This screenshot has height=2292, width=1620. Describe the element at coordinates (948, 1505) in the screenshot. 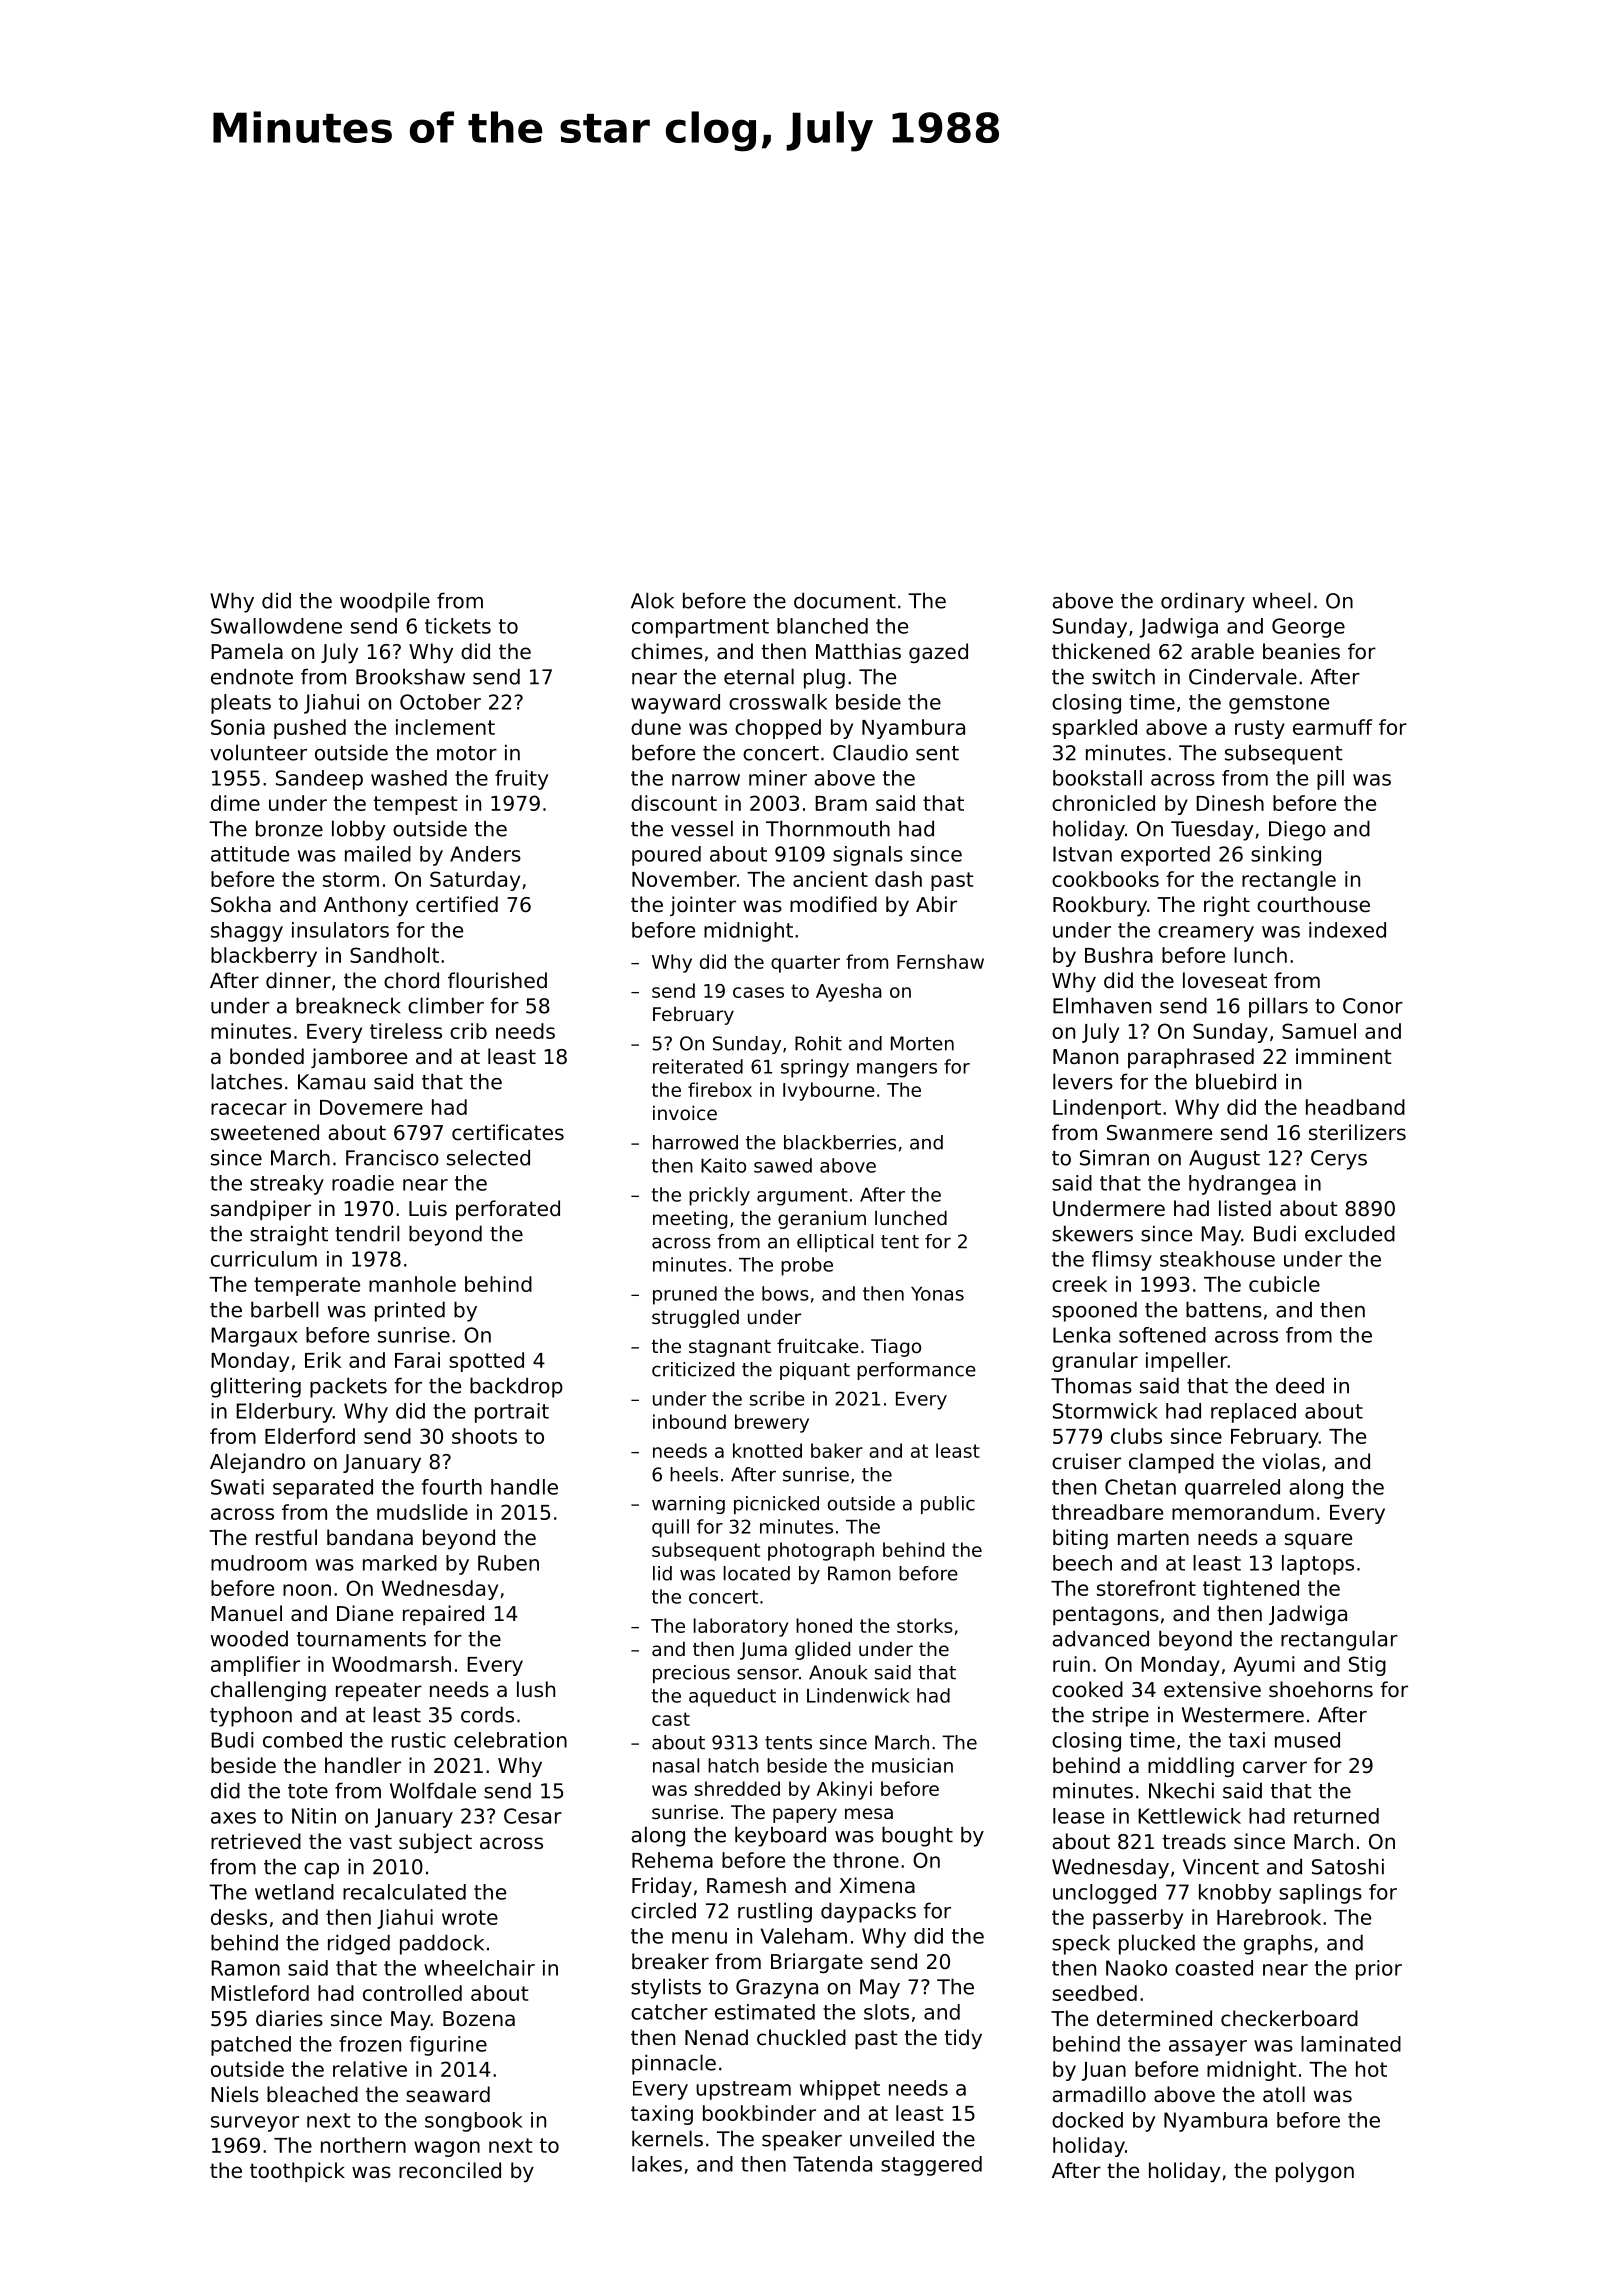

I see `public` at that location.
